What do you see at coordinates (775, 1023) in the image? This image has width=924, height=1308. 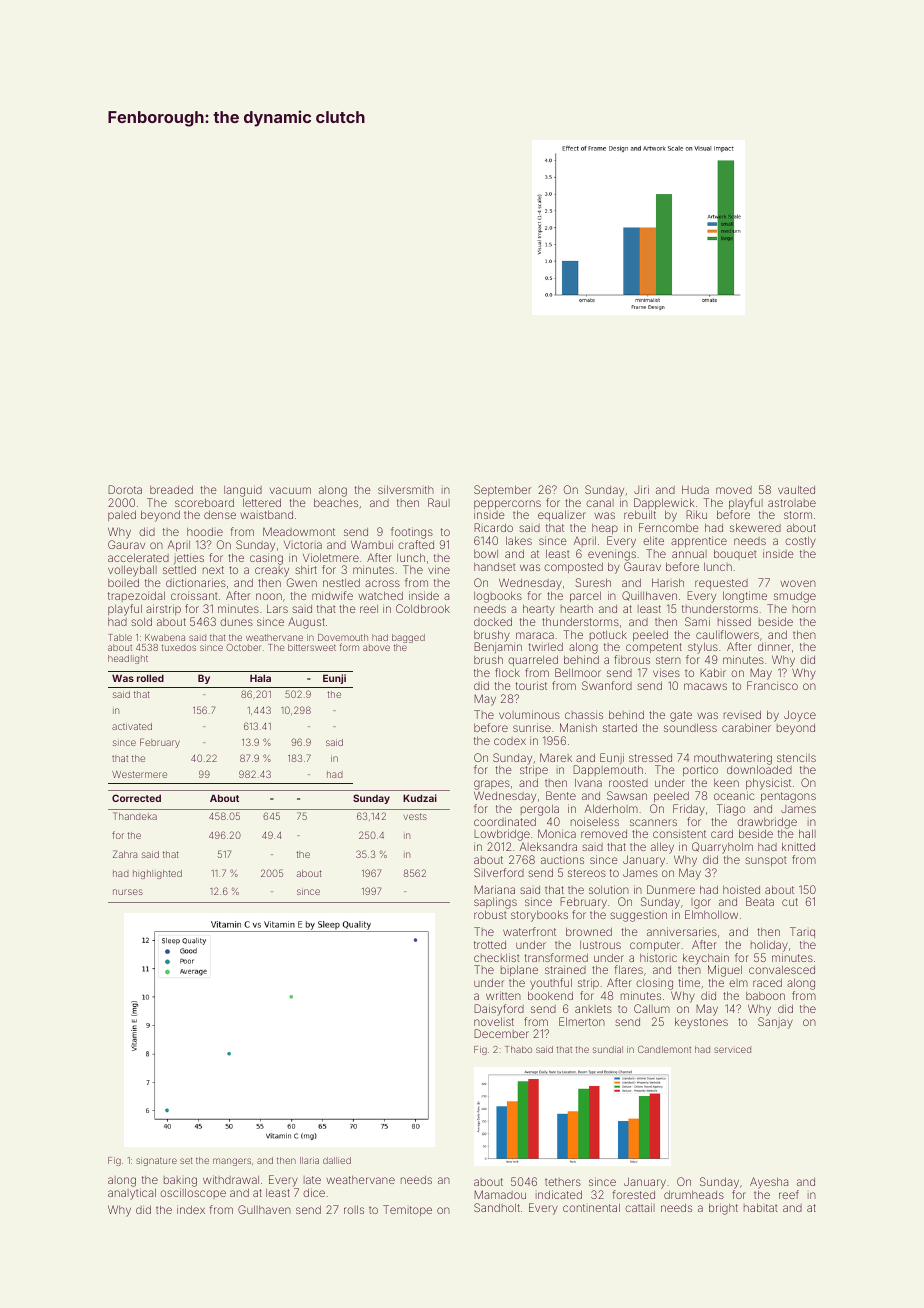 I see `Sanjay` at bounding box center [775, 1023].
